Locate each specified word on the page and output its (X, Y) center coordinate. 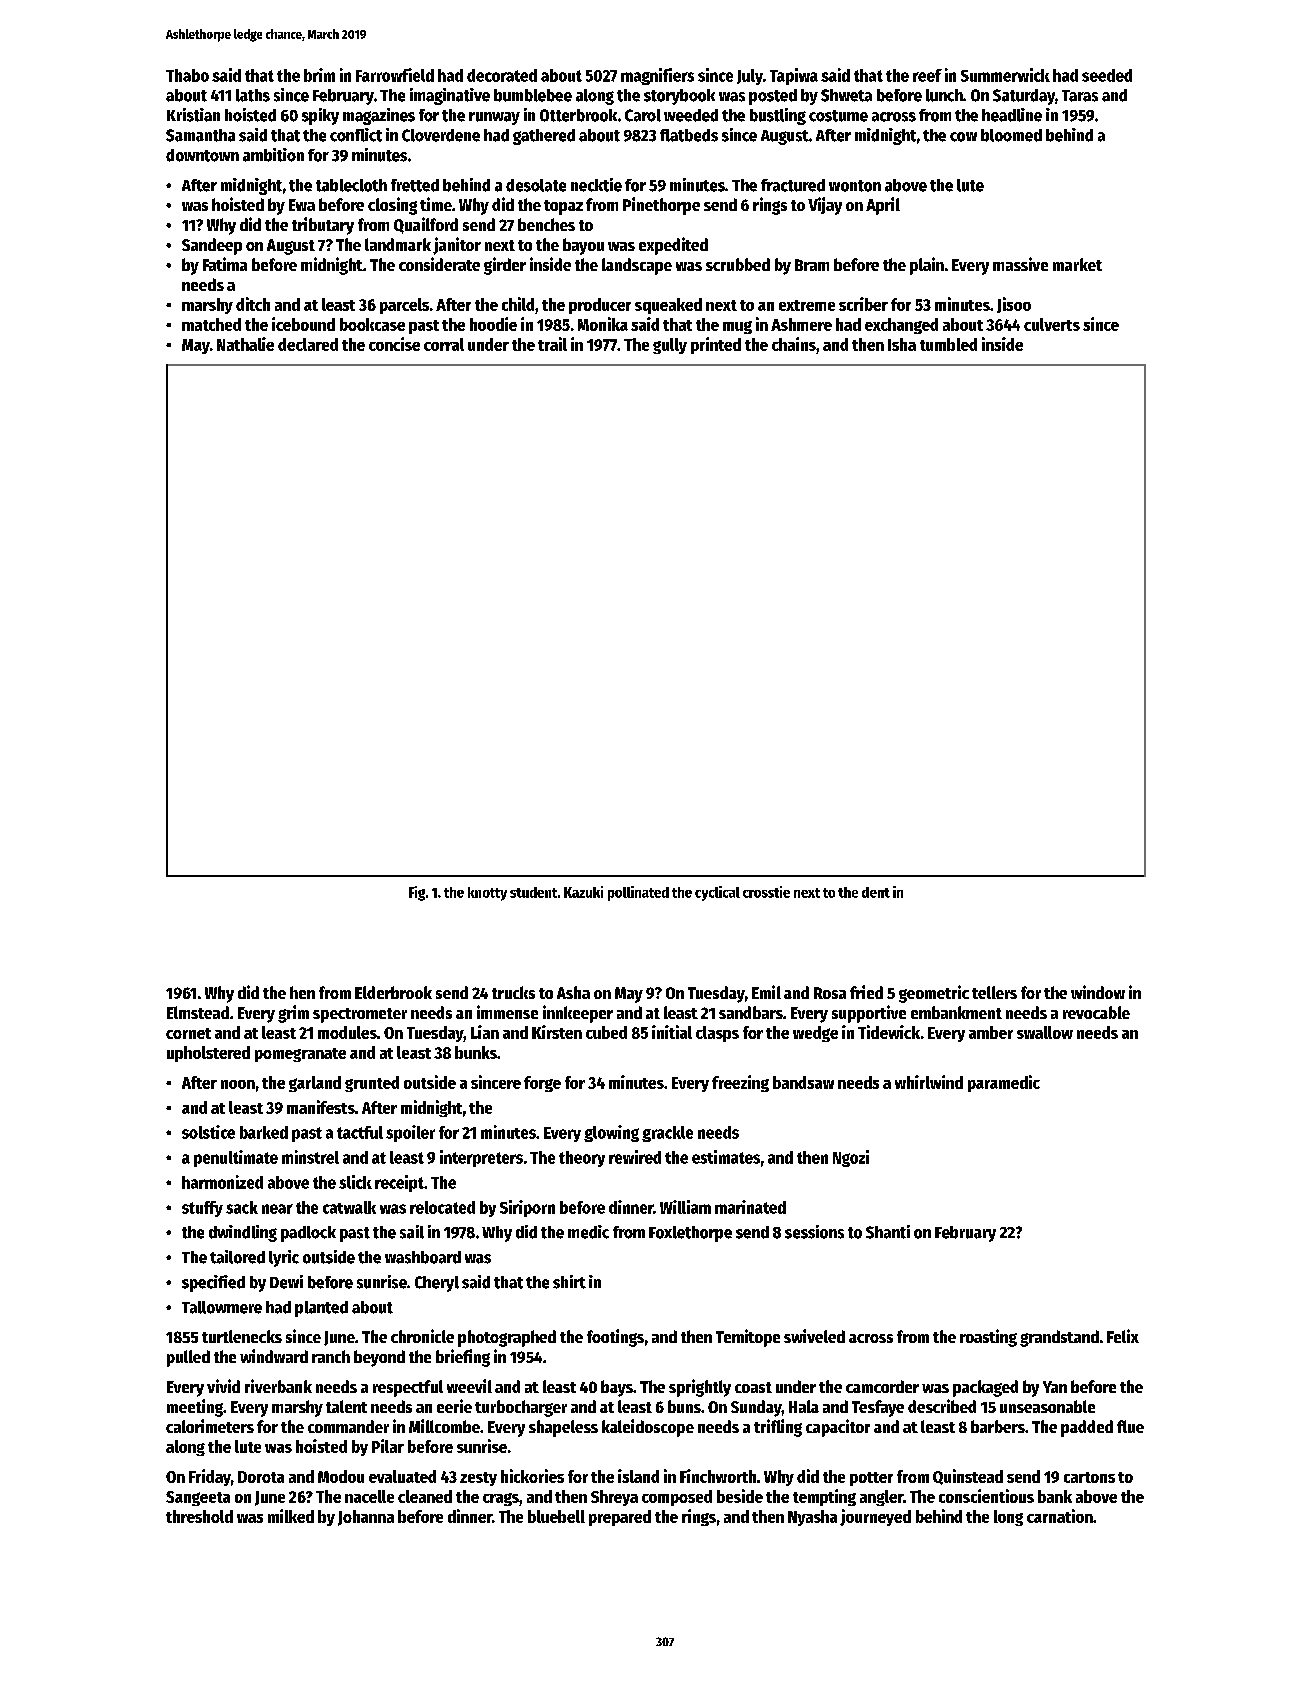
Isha (902, 344)
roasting (988, 1338)
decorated (502, 75)
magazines (379, 116)
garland (315, 1084)
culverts (1052, 324)
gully (670, 346)
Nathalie (245, 344)
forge (542, 1084)
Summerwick (1005, 75)
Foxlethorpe (690, 1234)
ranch (331, 1356)
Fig (417, 893)
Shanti (888, 1232)
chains (794, 344)
